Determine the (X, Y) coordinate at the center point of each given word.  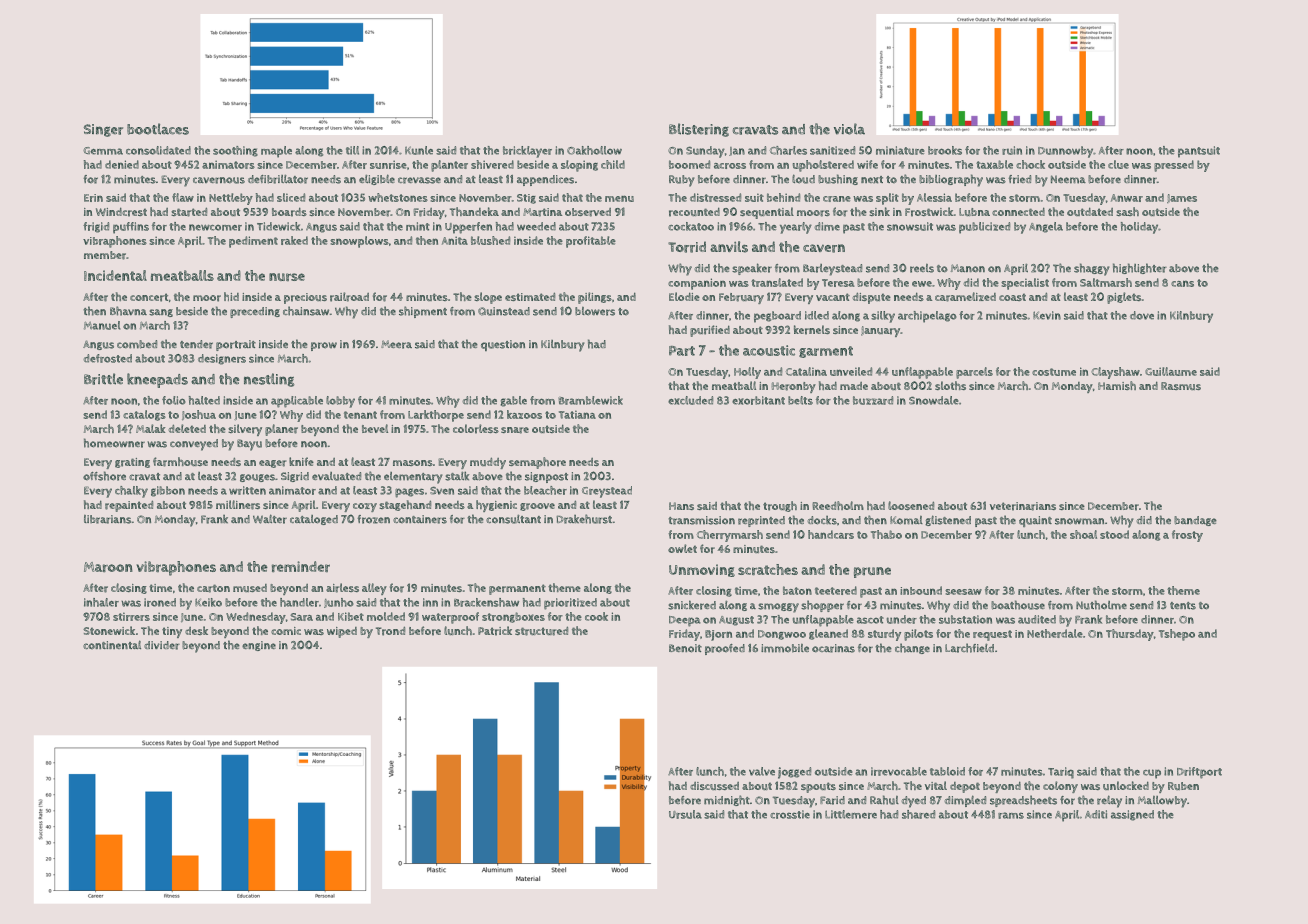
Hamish (1117, 385)
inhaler (101, 602)
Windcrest (121, 212)
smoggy (778, 608)
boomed (689, 164)
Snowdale (933, 400)
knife (301, 461)
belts (800, 400)
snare (515, 430)
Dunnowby (1065, 152)
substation (965, 619)
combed (137, 344)
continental (112, 644)
